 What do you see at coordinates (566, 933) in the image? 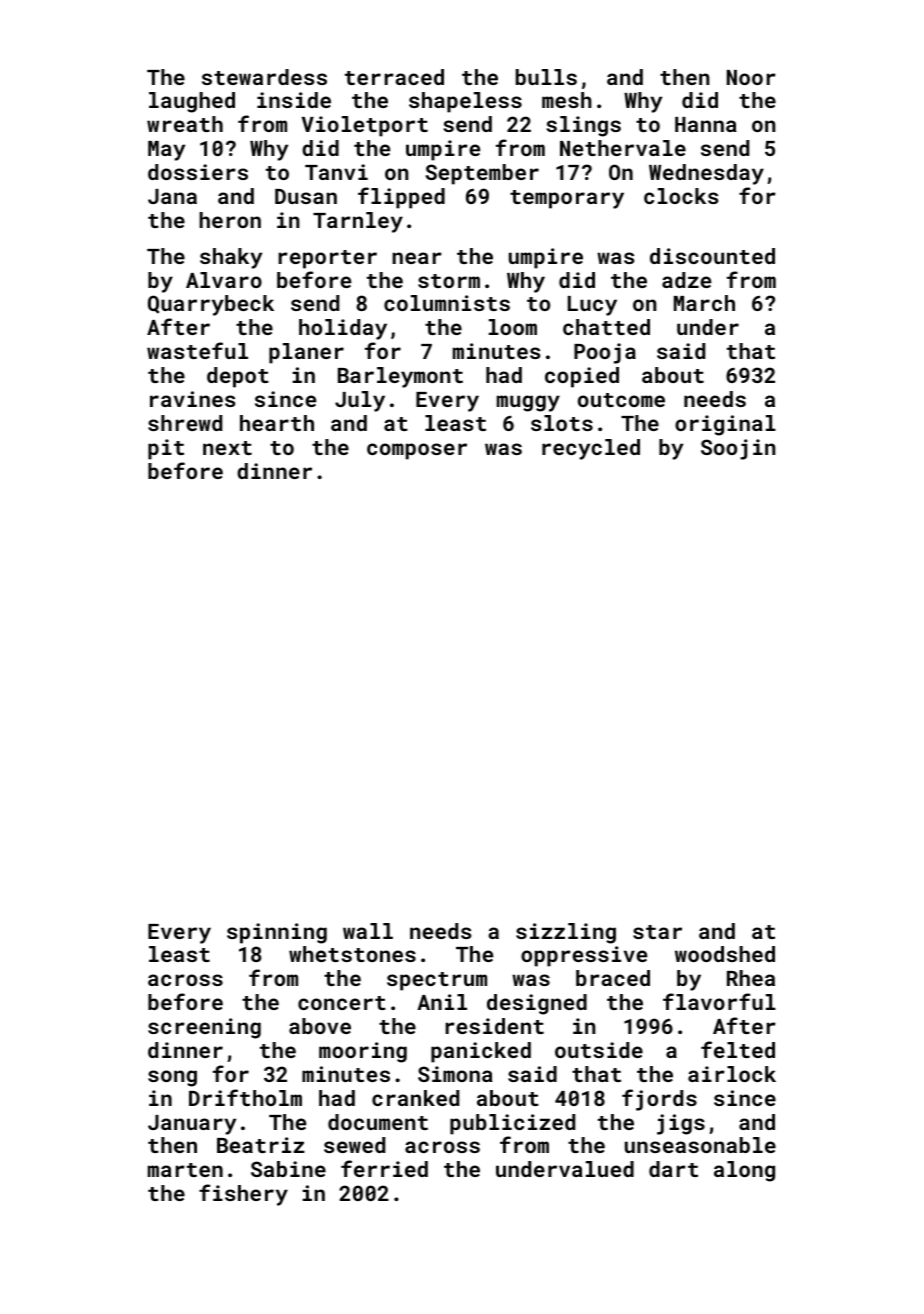
I see `sizzling` at bounding box center [566, 933].
